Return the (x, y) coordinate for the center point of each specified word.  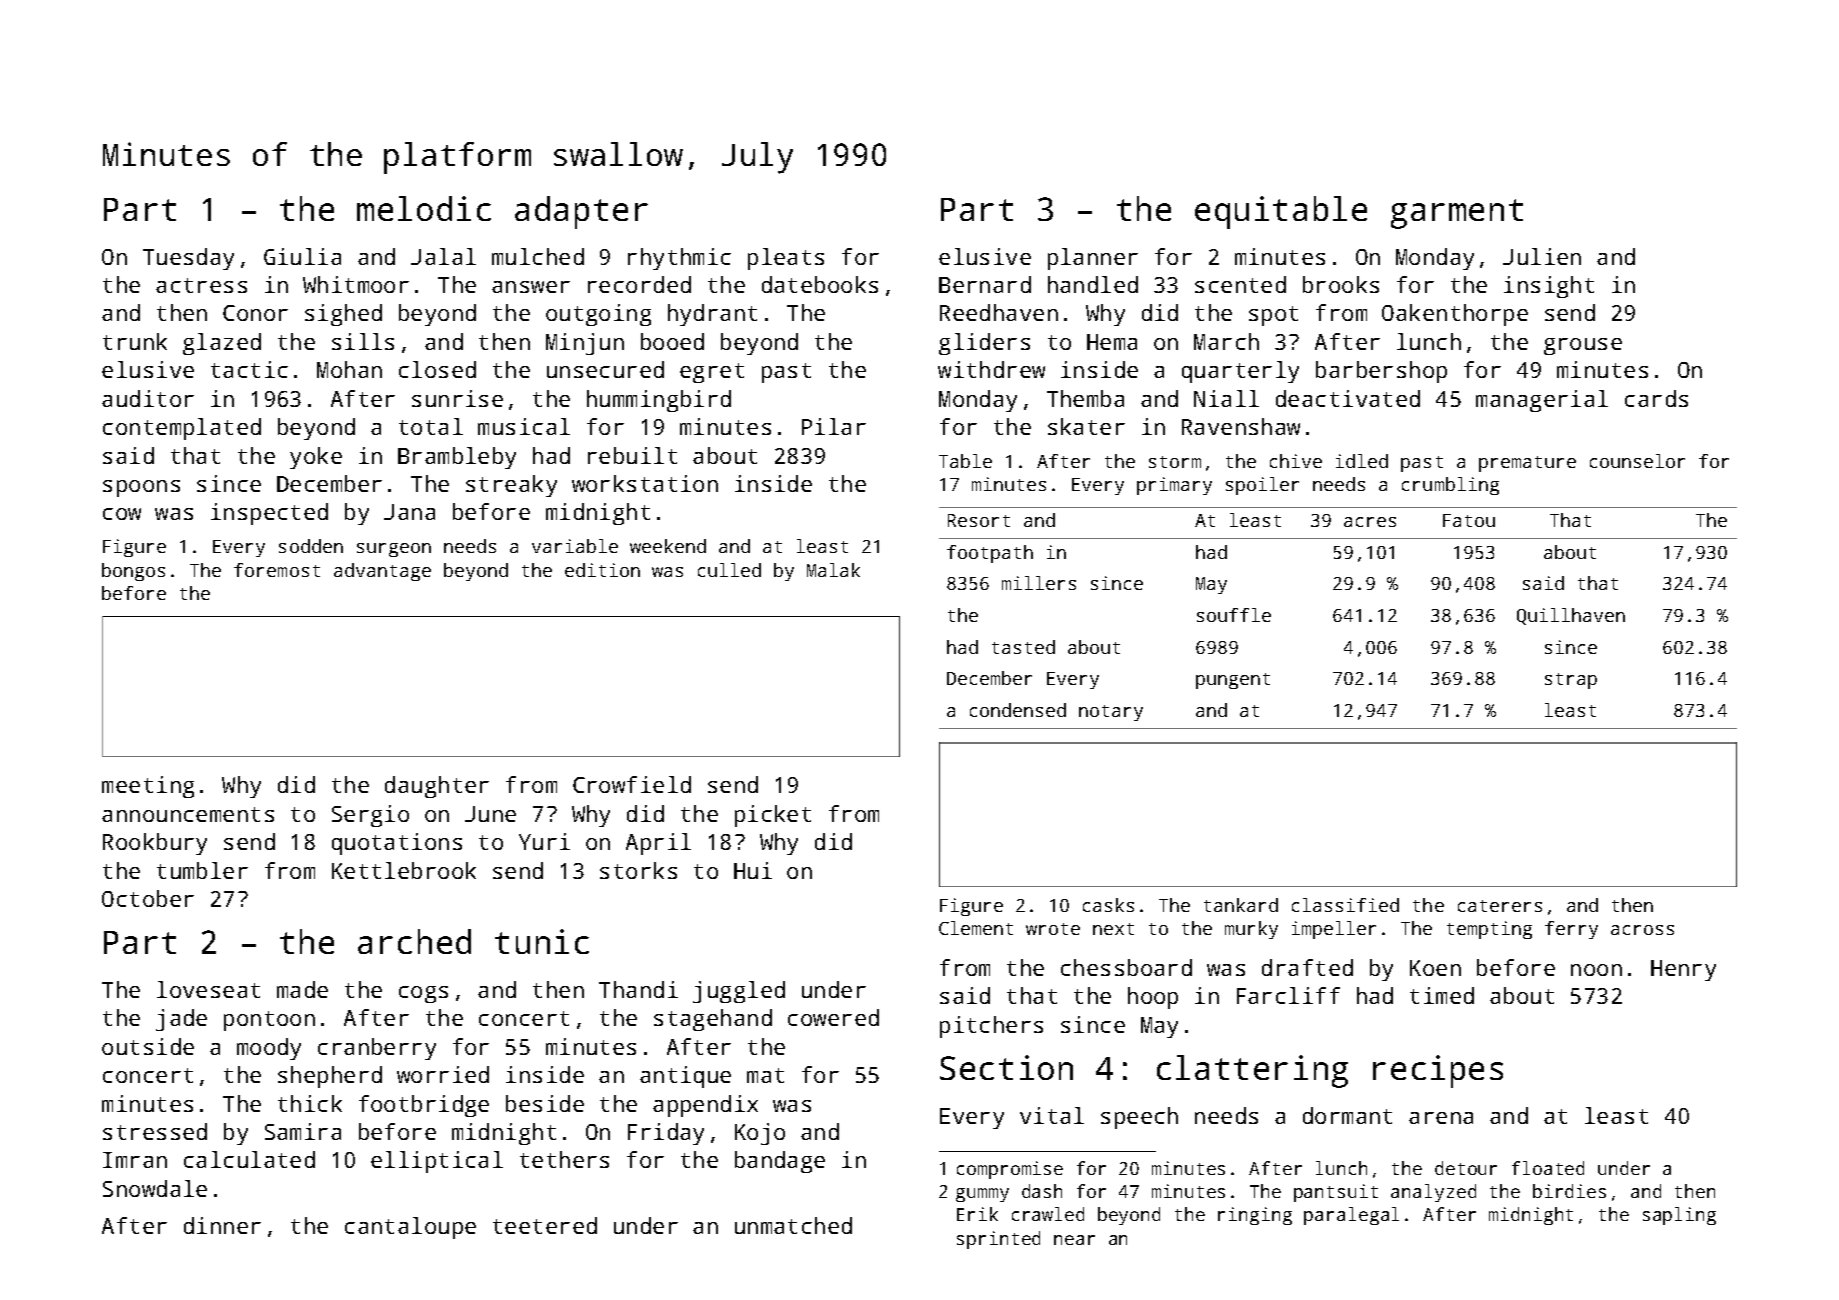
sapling (1679, 1216)
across (1642, 930)
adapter (581, 212)
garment (1457, 214)
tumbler (202, 870)
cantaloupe (410, 1228)
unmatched (793, 1225)
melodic (424, 208)
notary (1111, 713)
